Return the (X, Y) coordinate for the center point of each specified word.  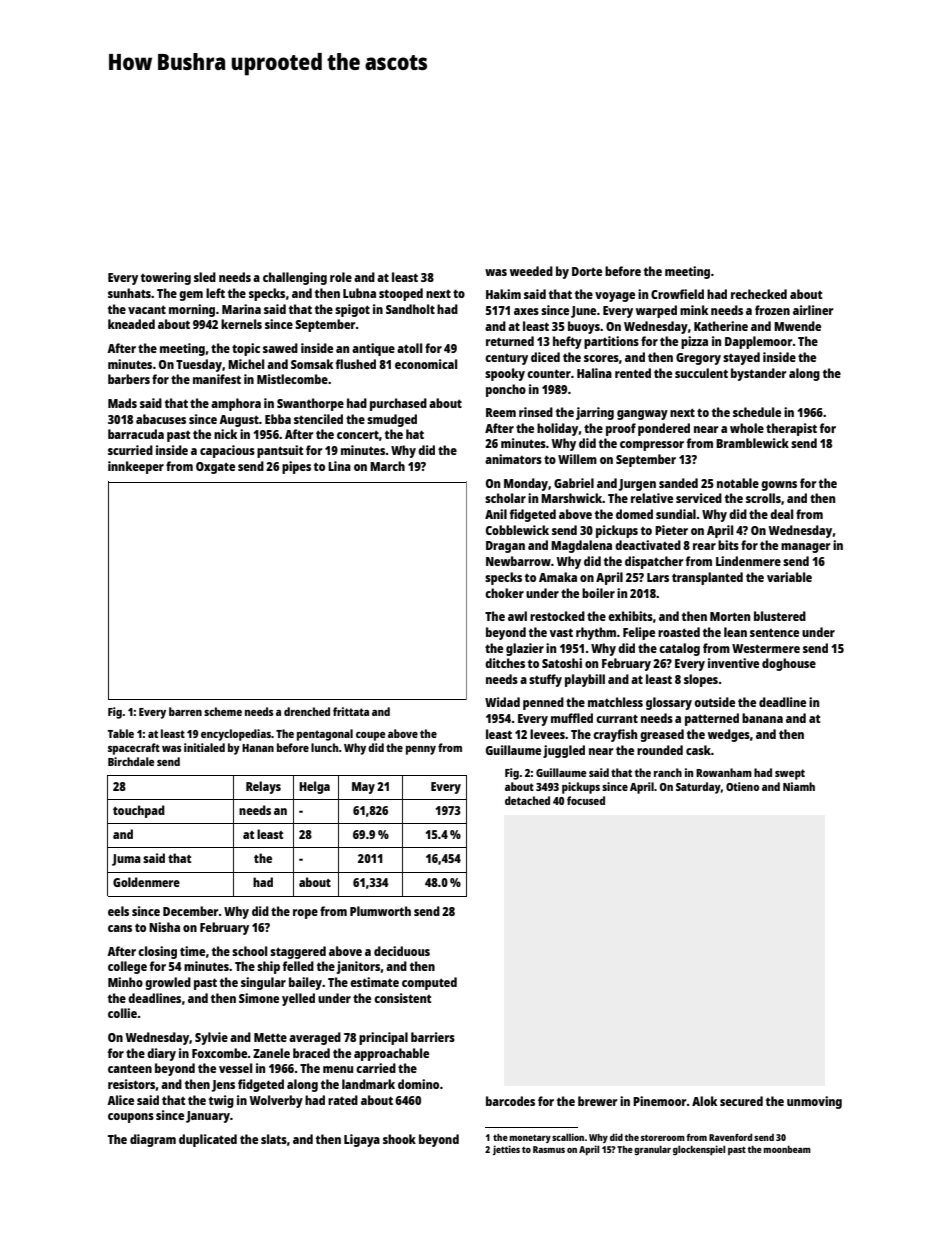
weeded (531, 271)
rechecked (759, 294)
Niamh (799, 786)
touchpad (139, 811)
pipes (296, 467)
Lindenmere (748, 561)
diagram (153, 1140)
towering (166, 278)
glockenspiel (699, 1150)
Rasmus (549, 1149)
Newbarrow (518, 561)
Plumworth (380, 911)
